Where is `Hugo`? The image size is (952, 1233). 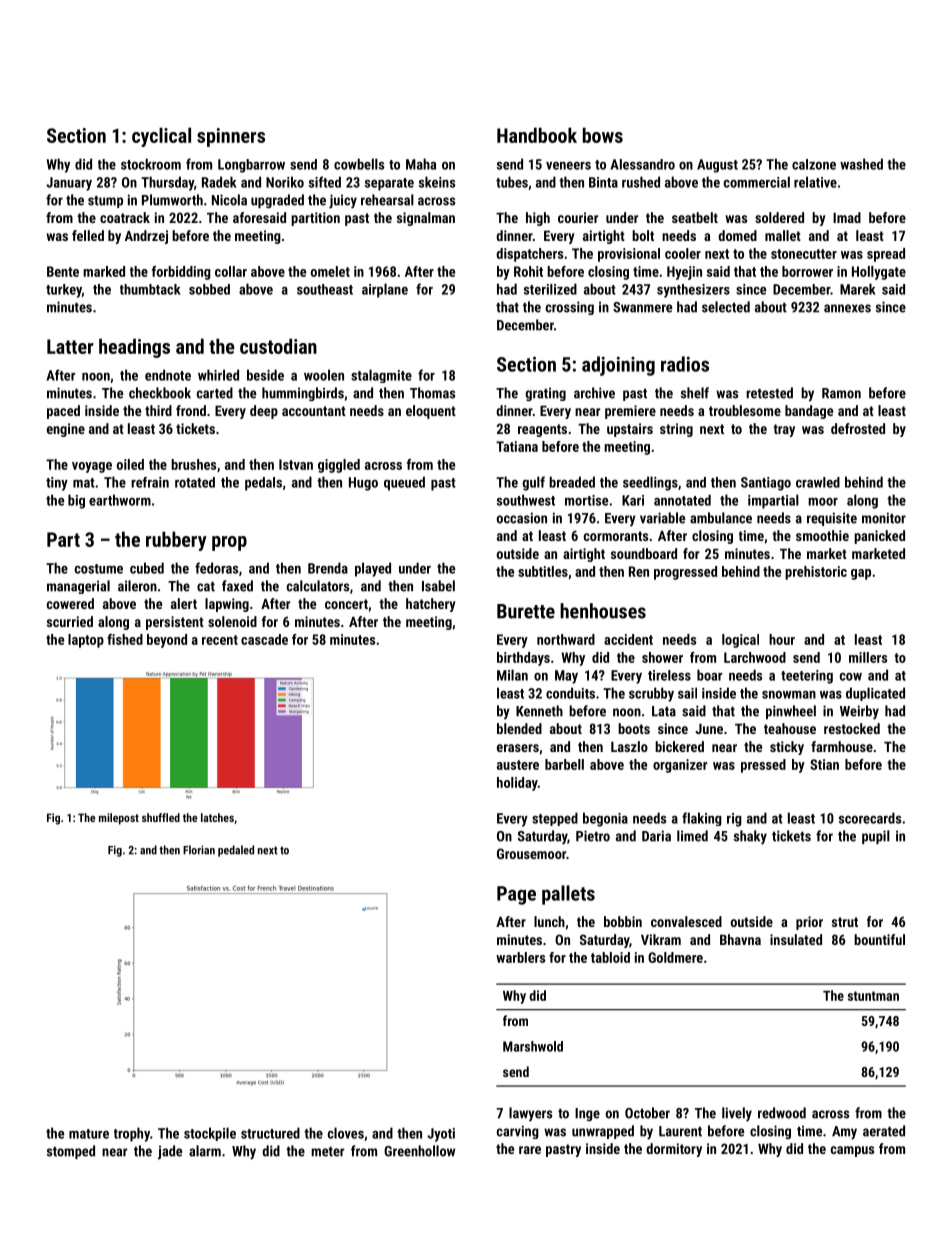 Hugo is located at coordinates (363, 484).
